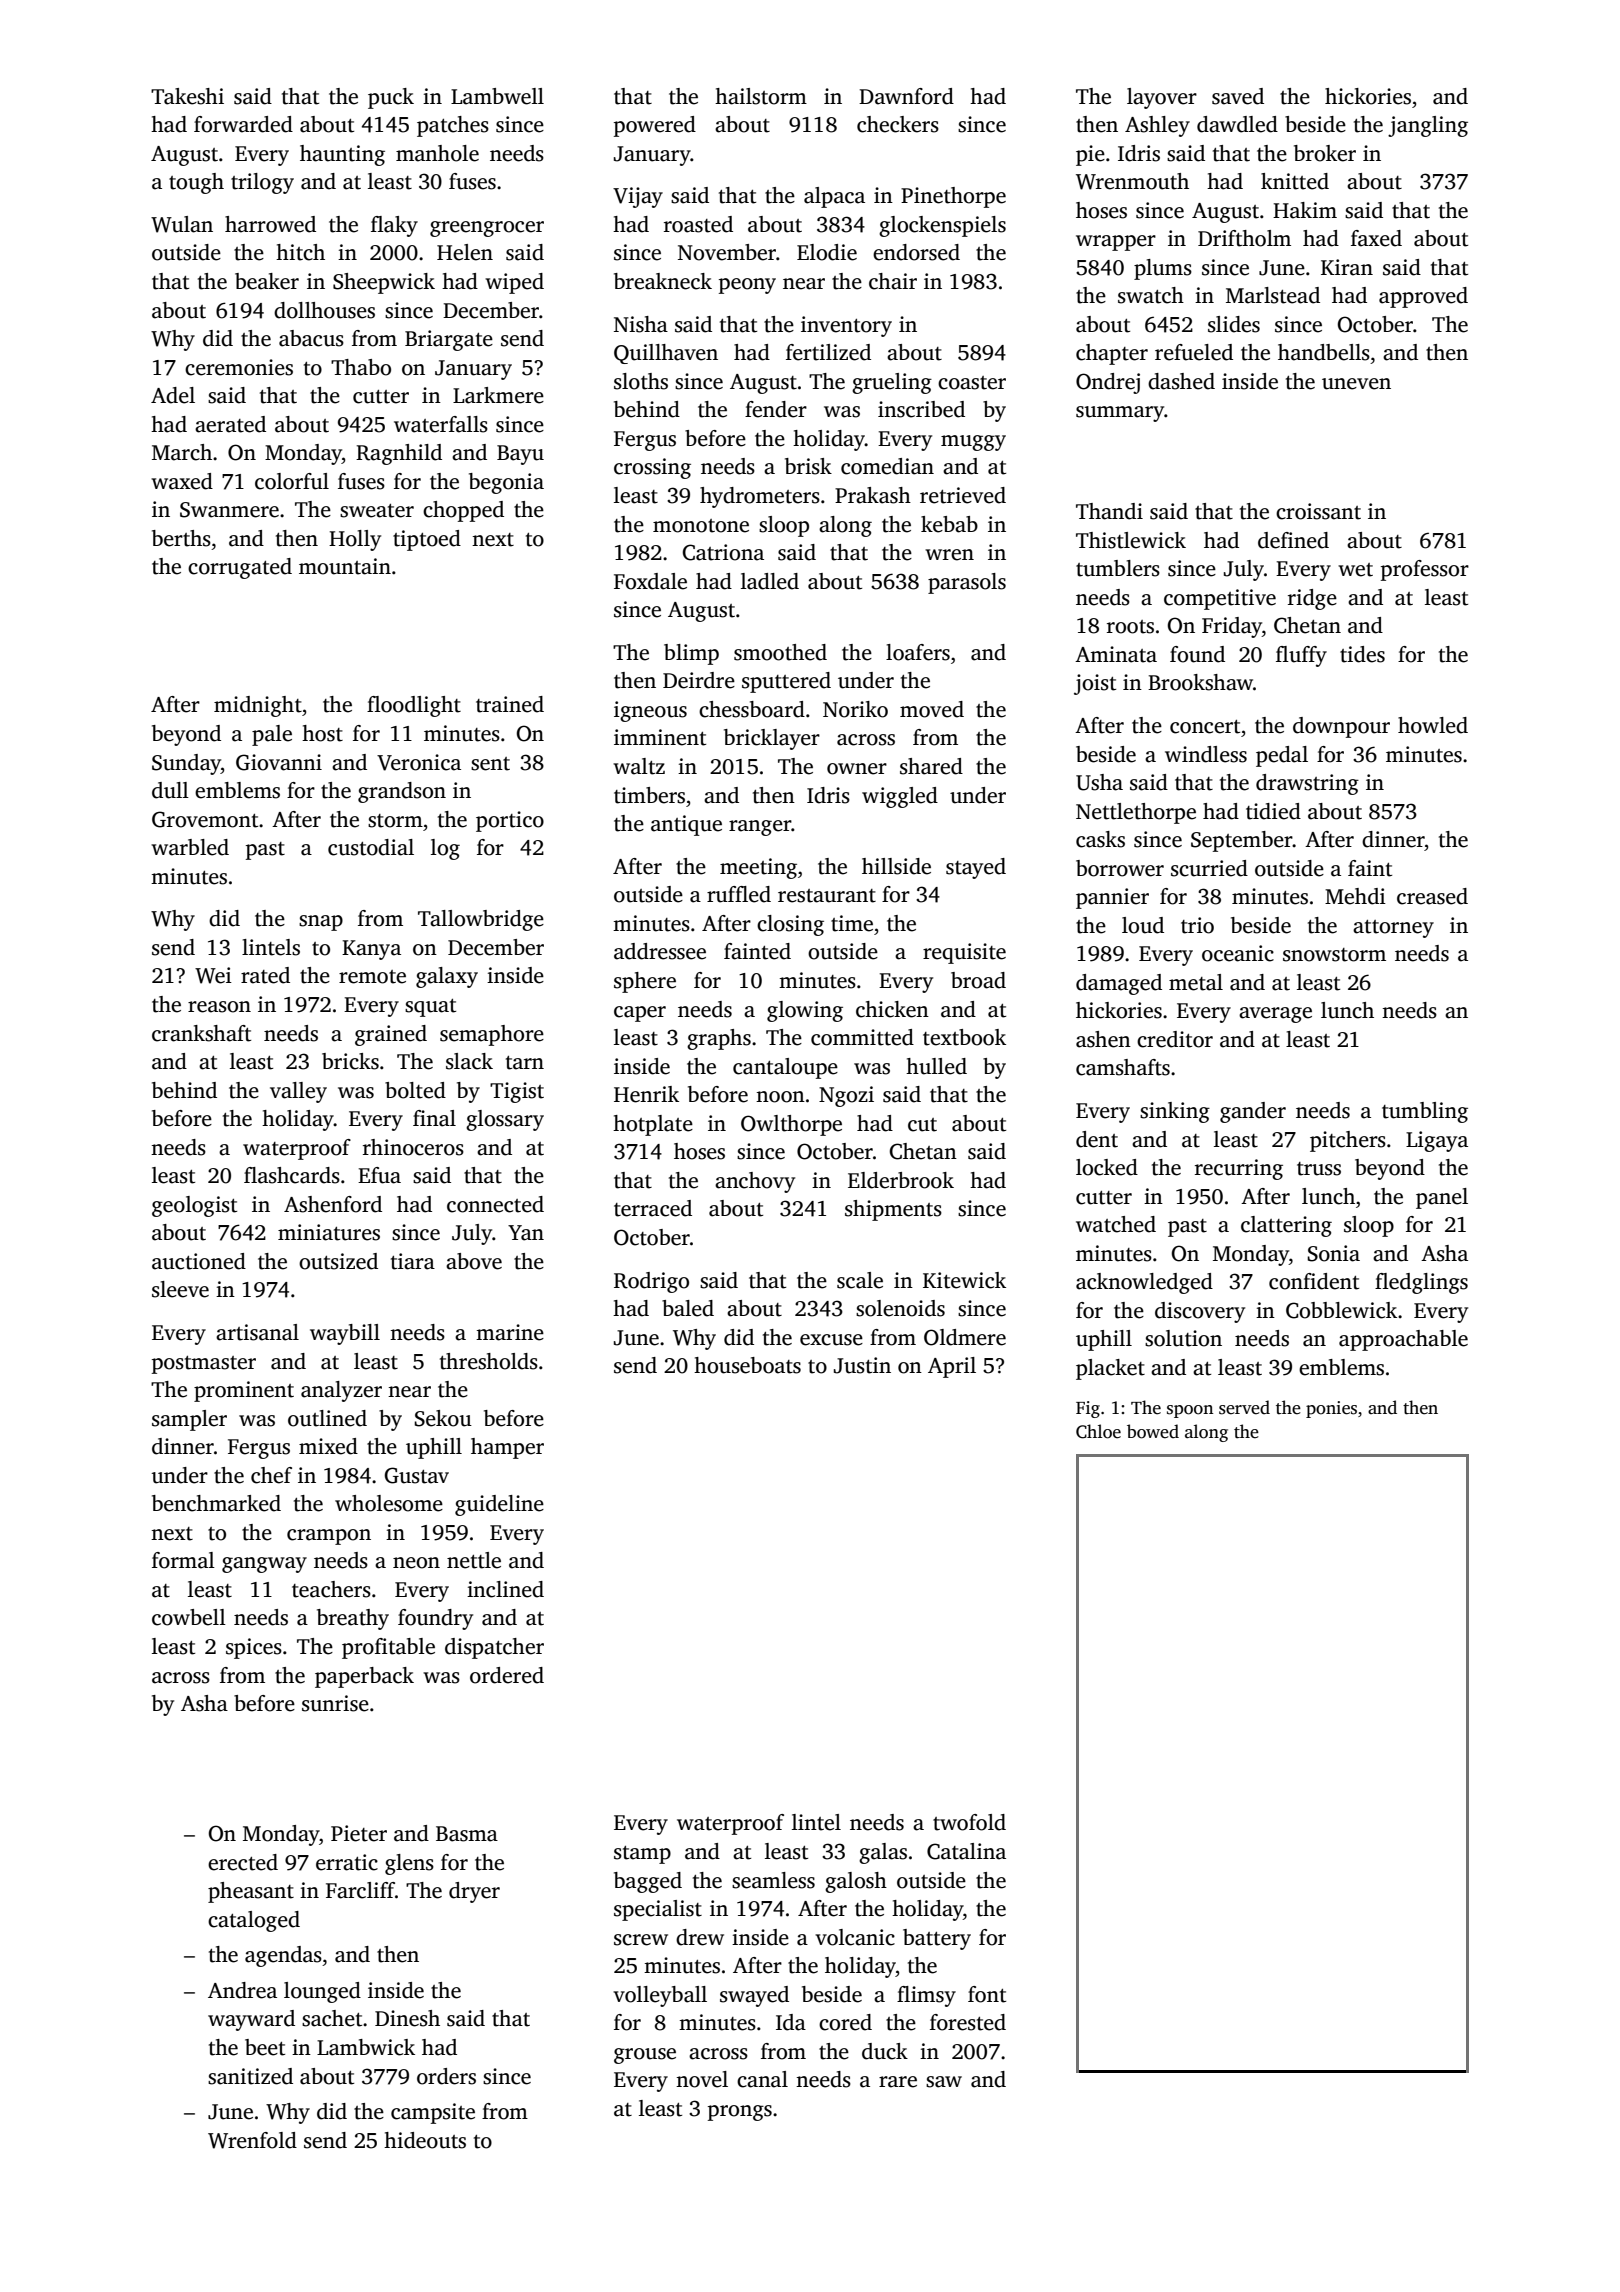 The image size is (1620, 2292). I want to click on approachable, so click(1403, 1340).
